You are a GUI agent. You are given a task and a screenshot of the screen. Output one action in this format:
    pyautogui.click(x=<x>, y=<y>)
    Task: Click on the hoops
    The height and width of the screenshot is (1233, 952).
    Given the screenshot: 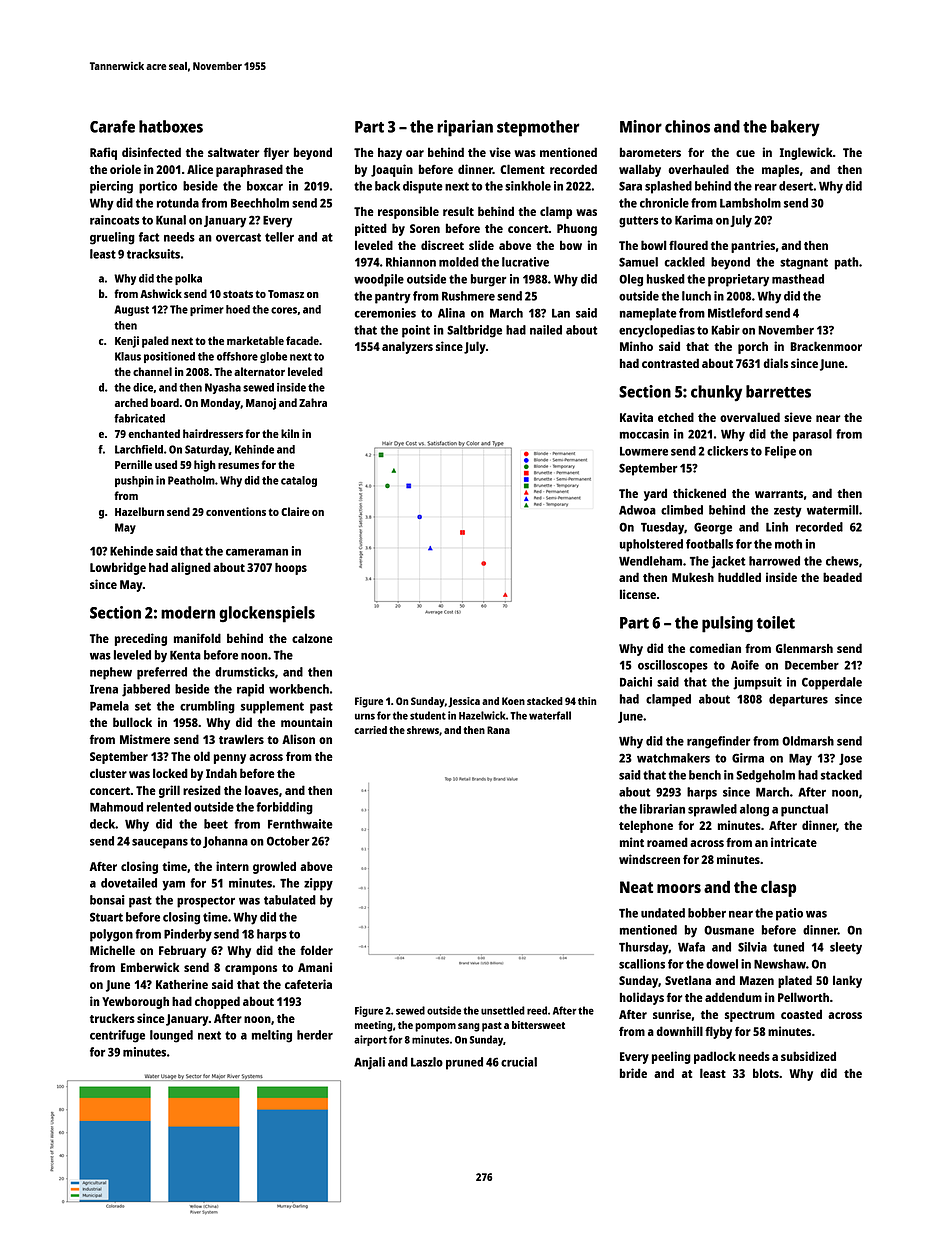 What is the action you would take?
    pyautogui.click(x=291, y=569)
